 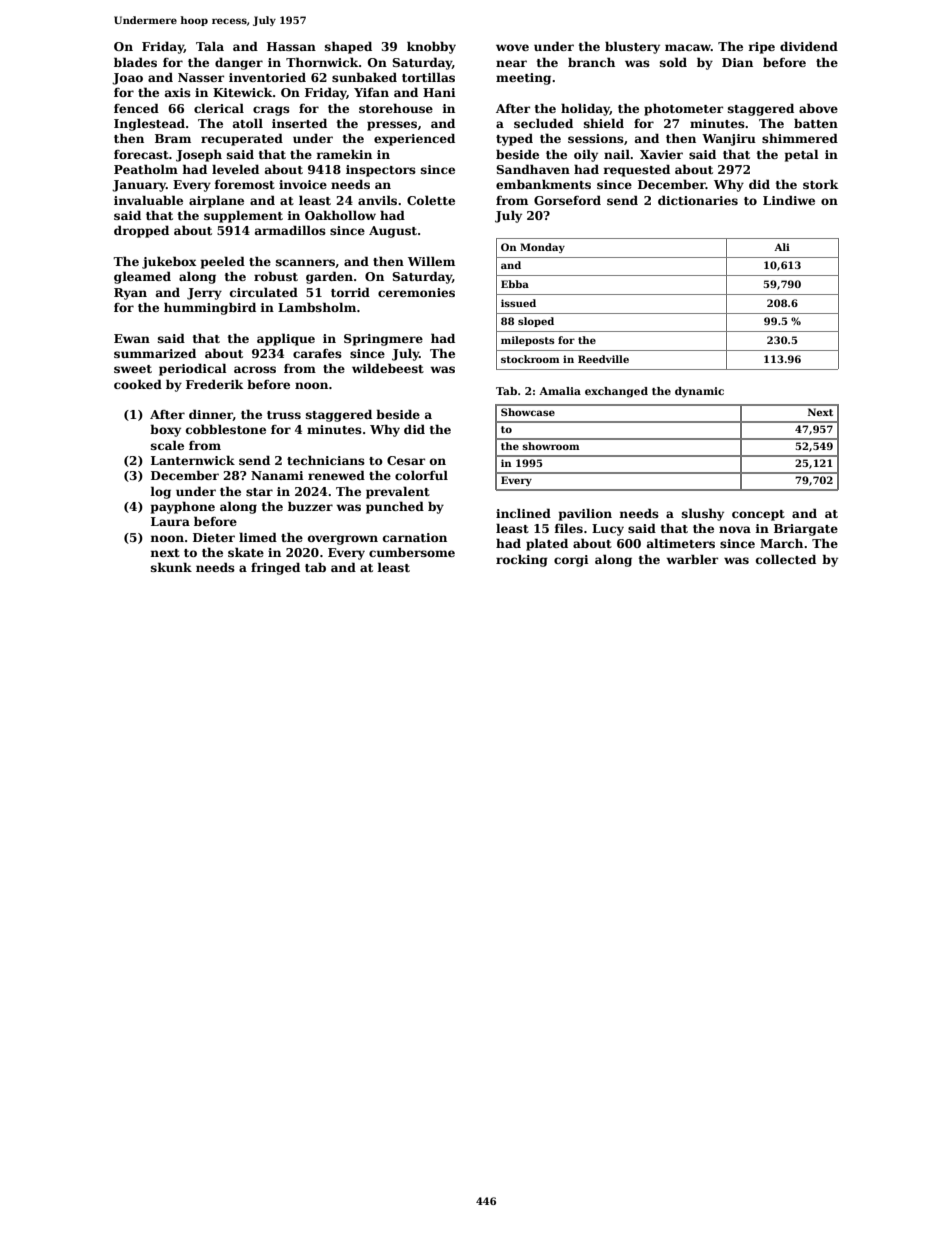 What do you see at coordinates (412, 552) in the screenshot?
I see `cumbersome` at bounding box center [412, 552].
